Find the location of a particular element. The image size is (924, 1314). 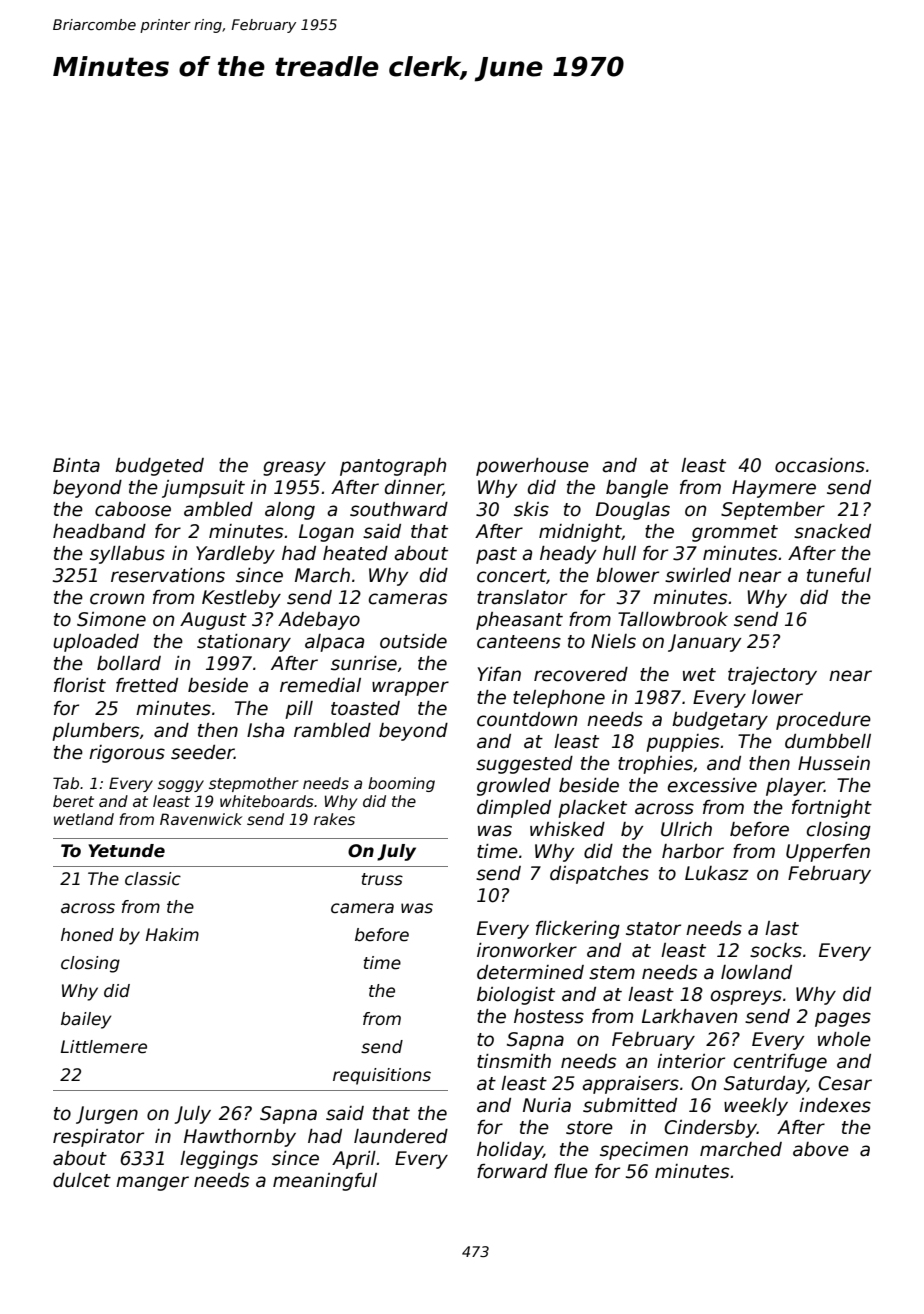

Adebayo is located at coordinates (319, 621).
